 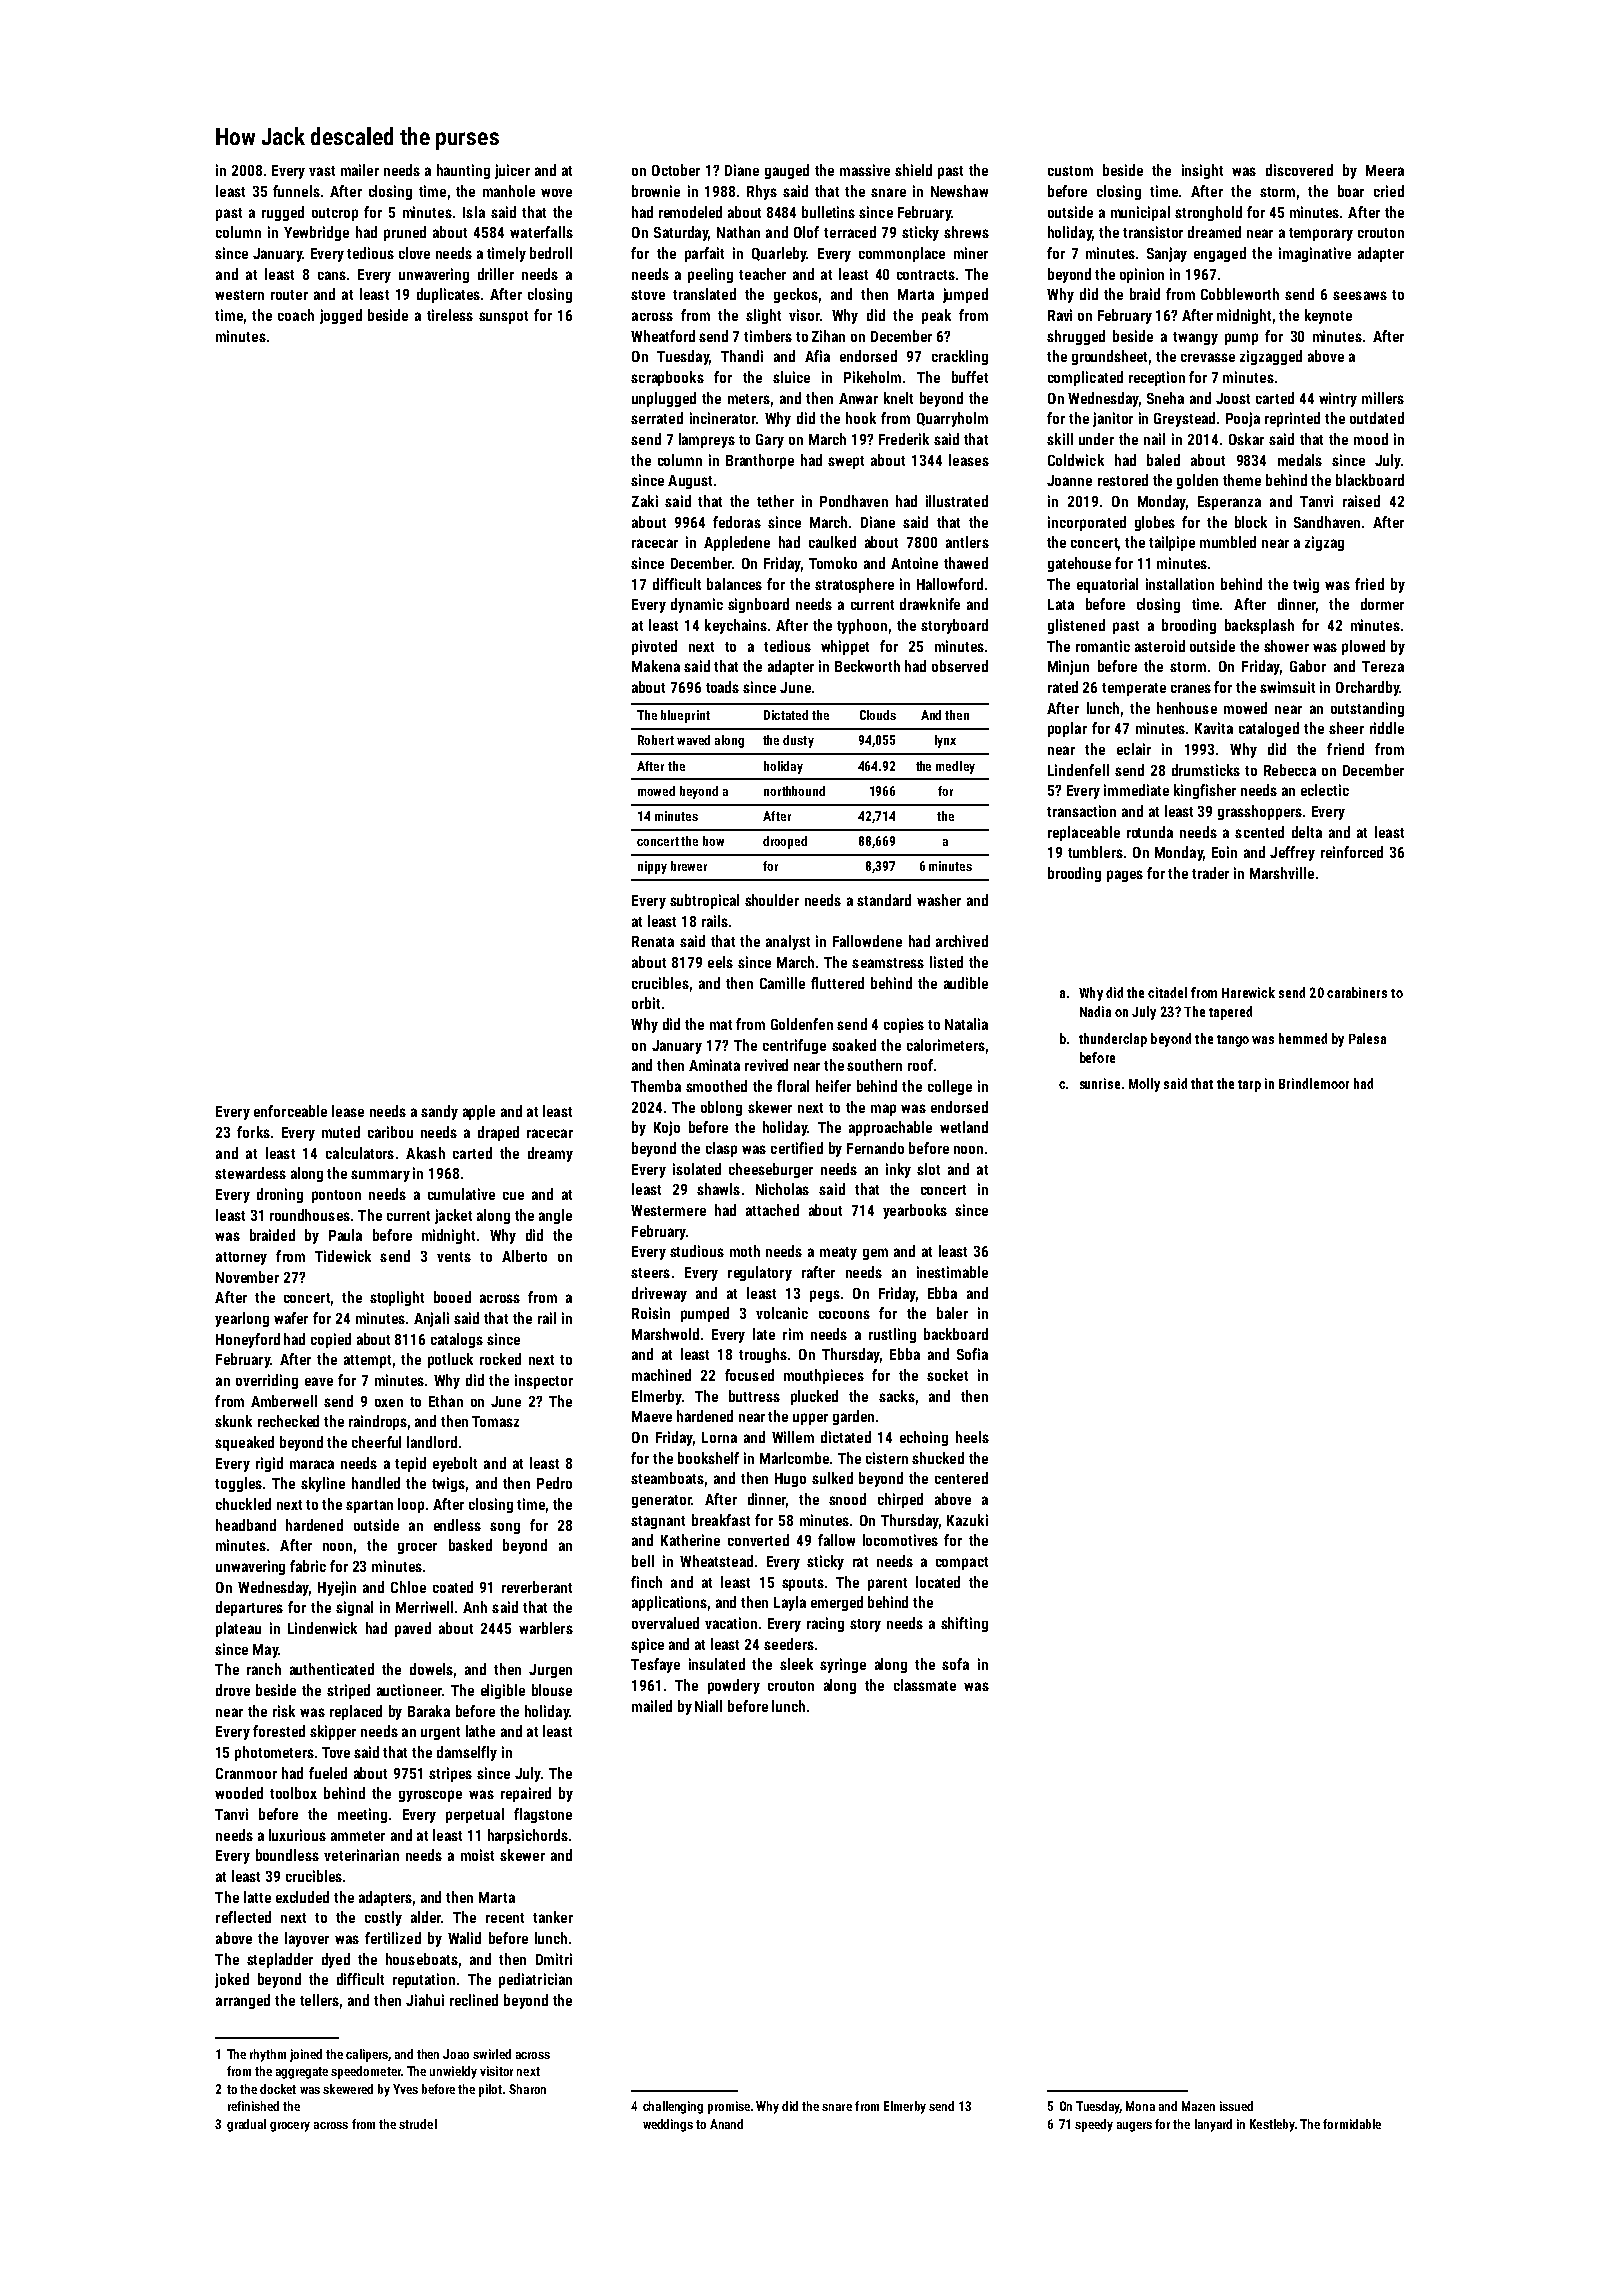 I want to click on jogged, so click(x=341, y=316).
